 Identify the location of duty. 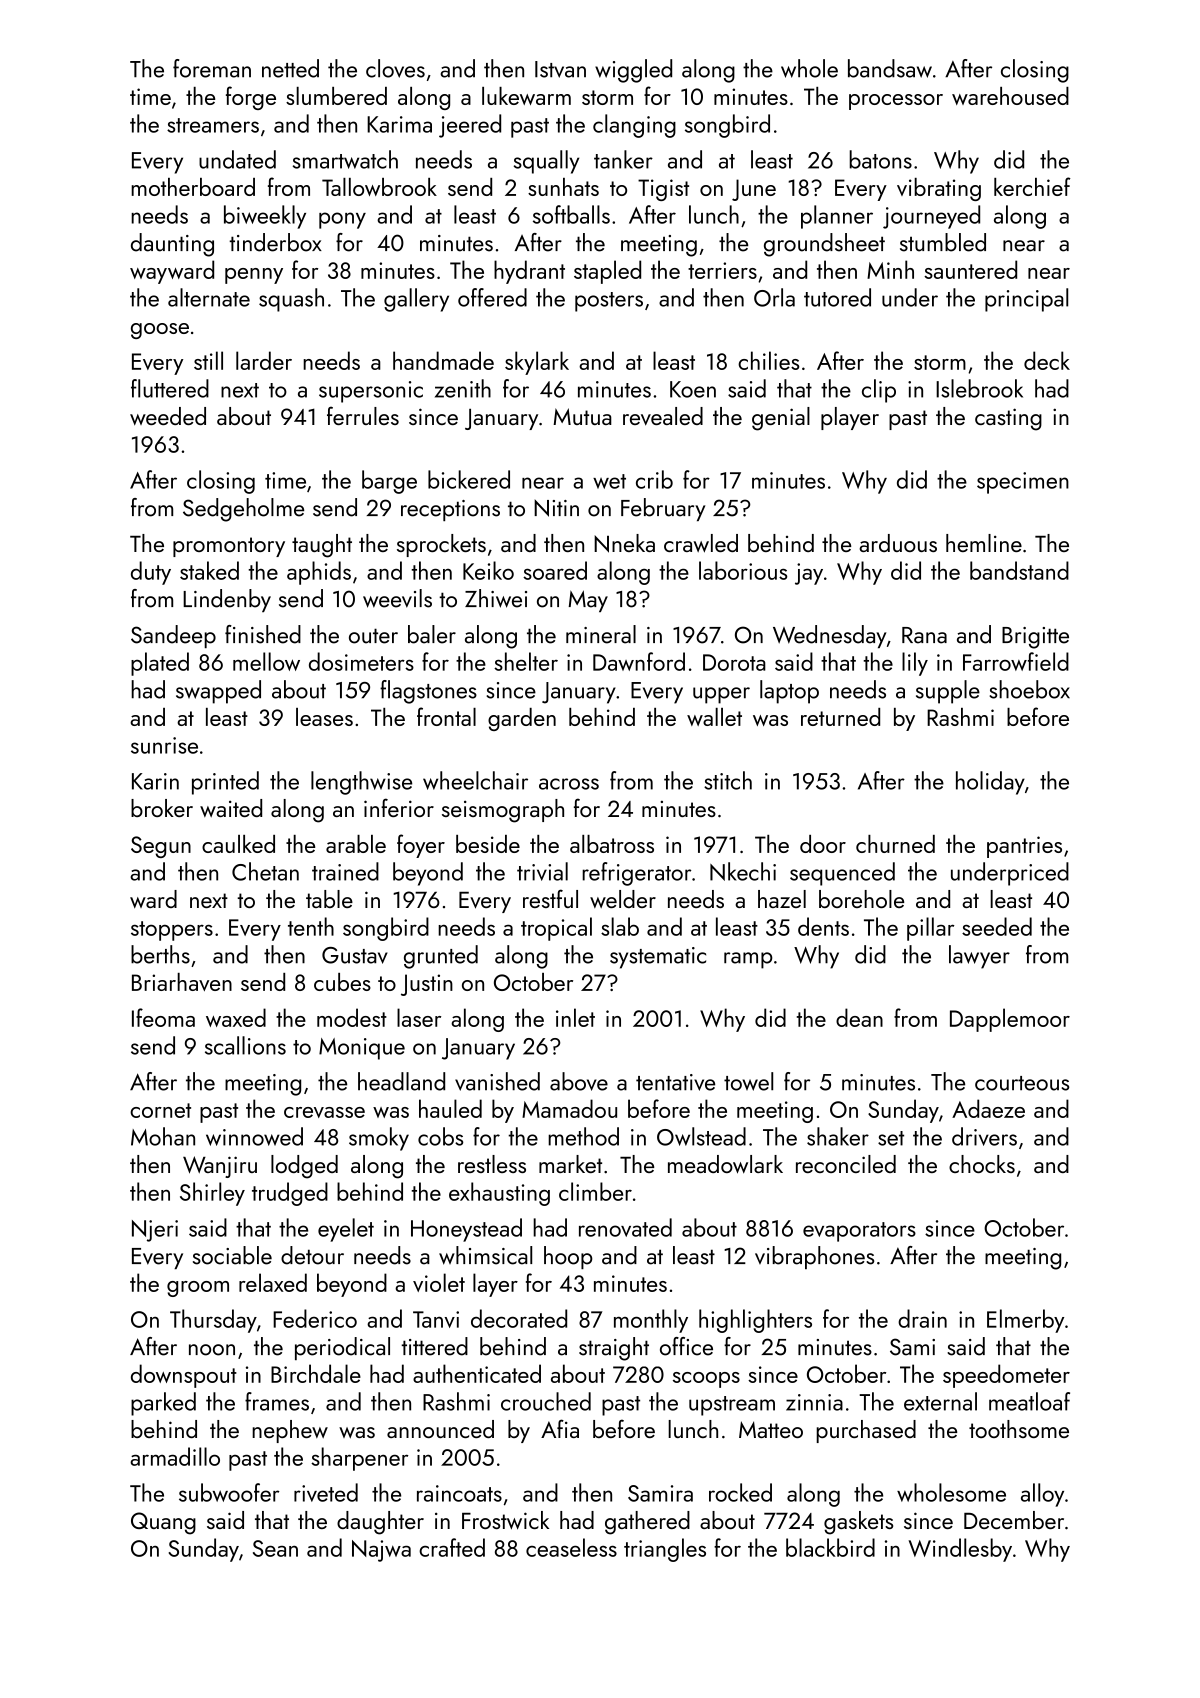
(151, 573).
